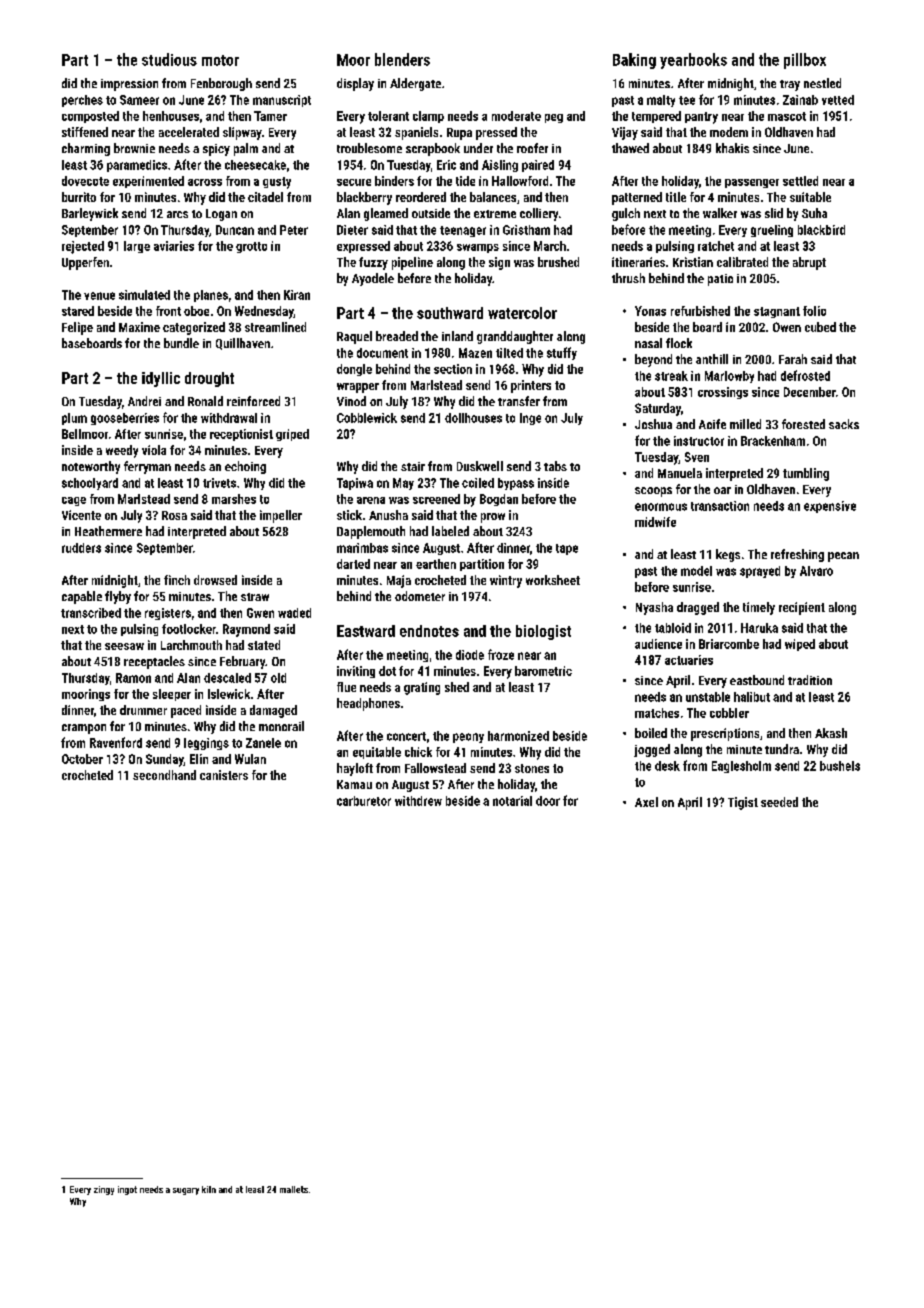 The height and width of the screenshot is (1308, 924). What do you see at coordinates (251, 247) in the screenshot?
I see `grotto` at bounding box center [251, 247].
